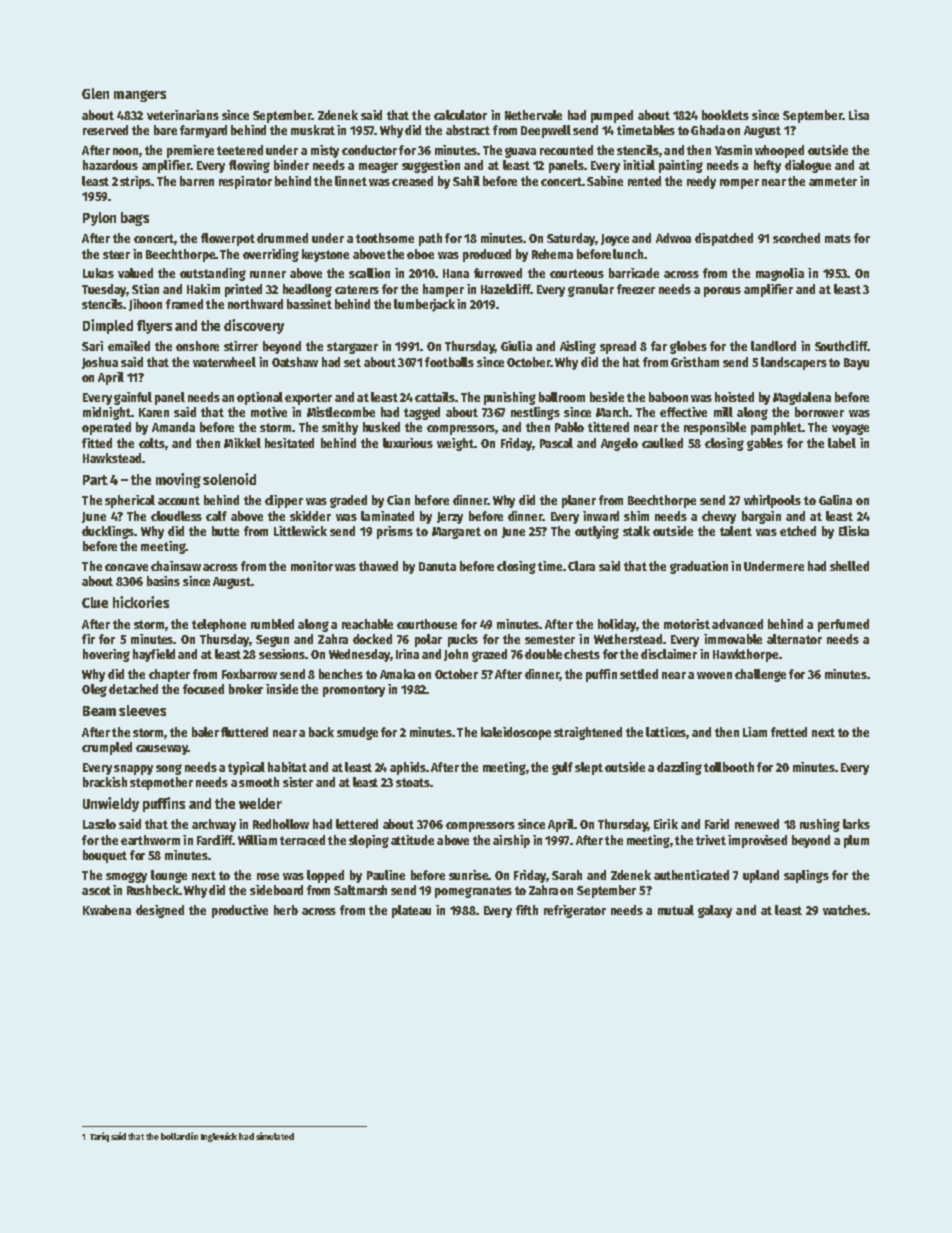 The width and height of the image is (952, 1233). Describe the element at coordinates (275, 1136) in the image. I see `simulated` at that location.
